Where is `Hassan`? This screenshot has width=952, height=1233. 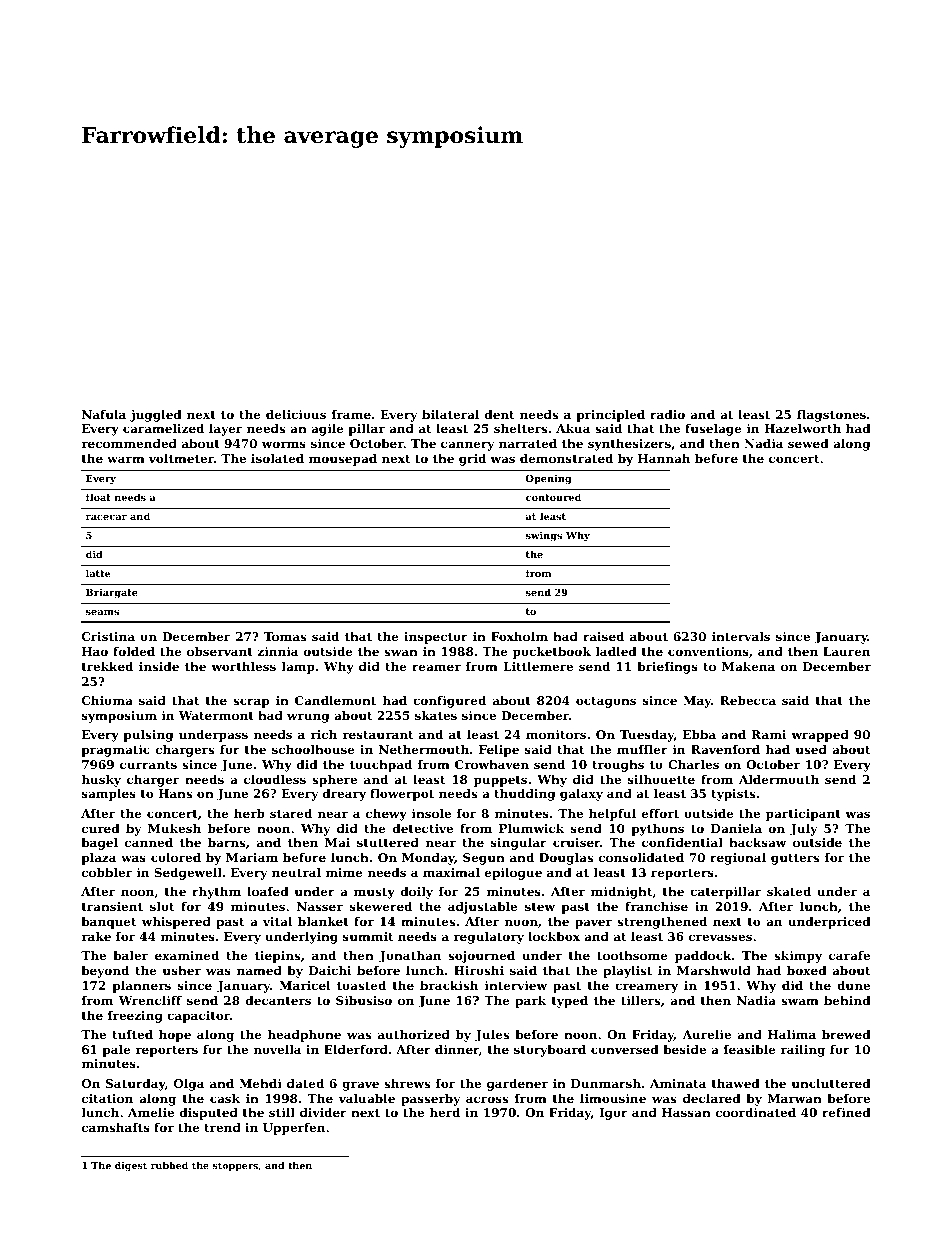 Hassan is located at coordinates (686, 1112).
